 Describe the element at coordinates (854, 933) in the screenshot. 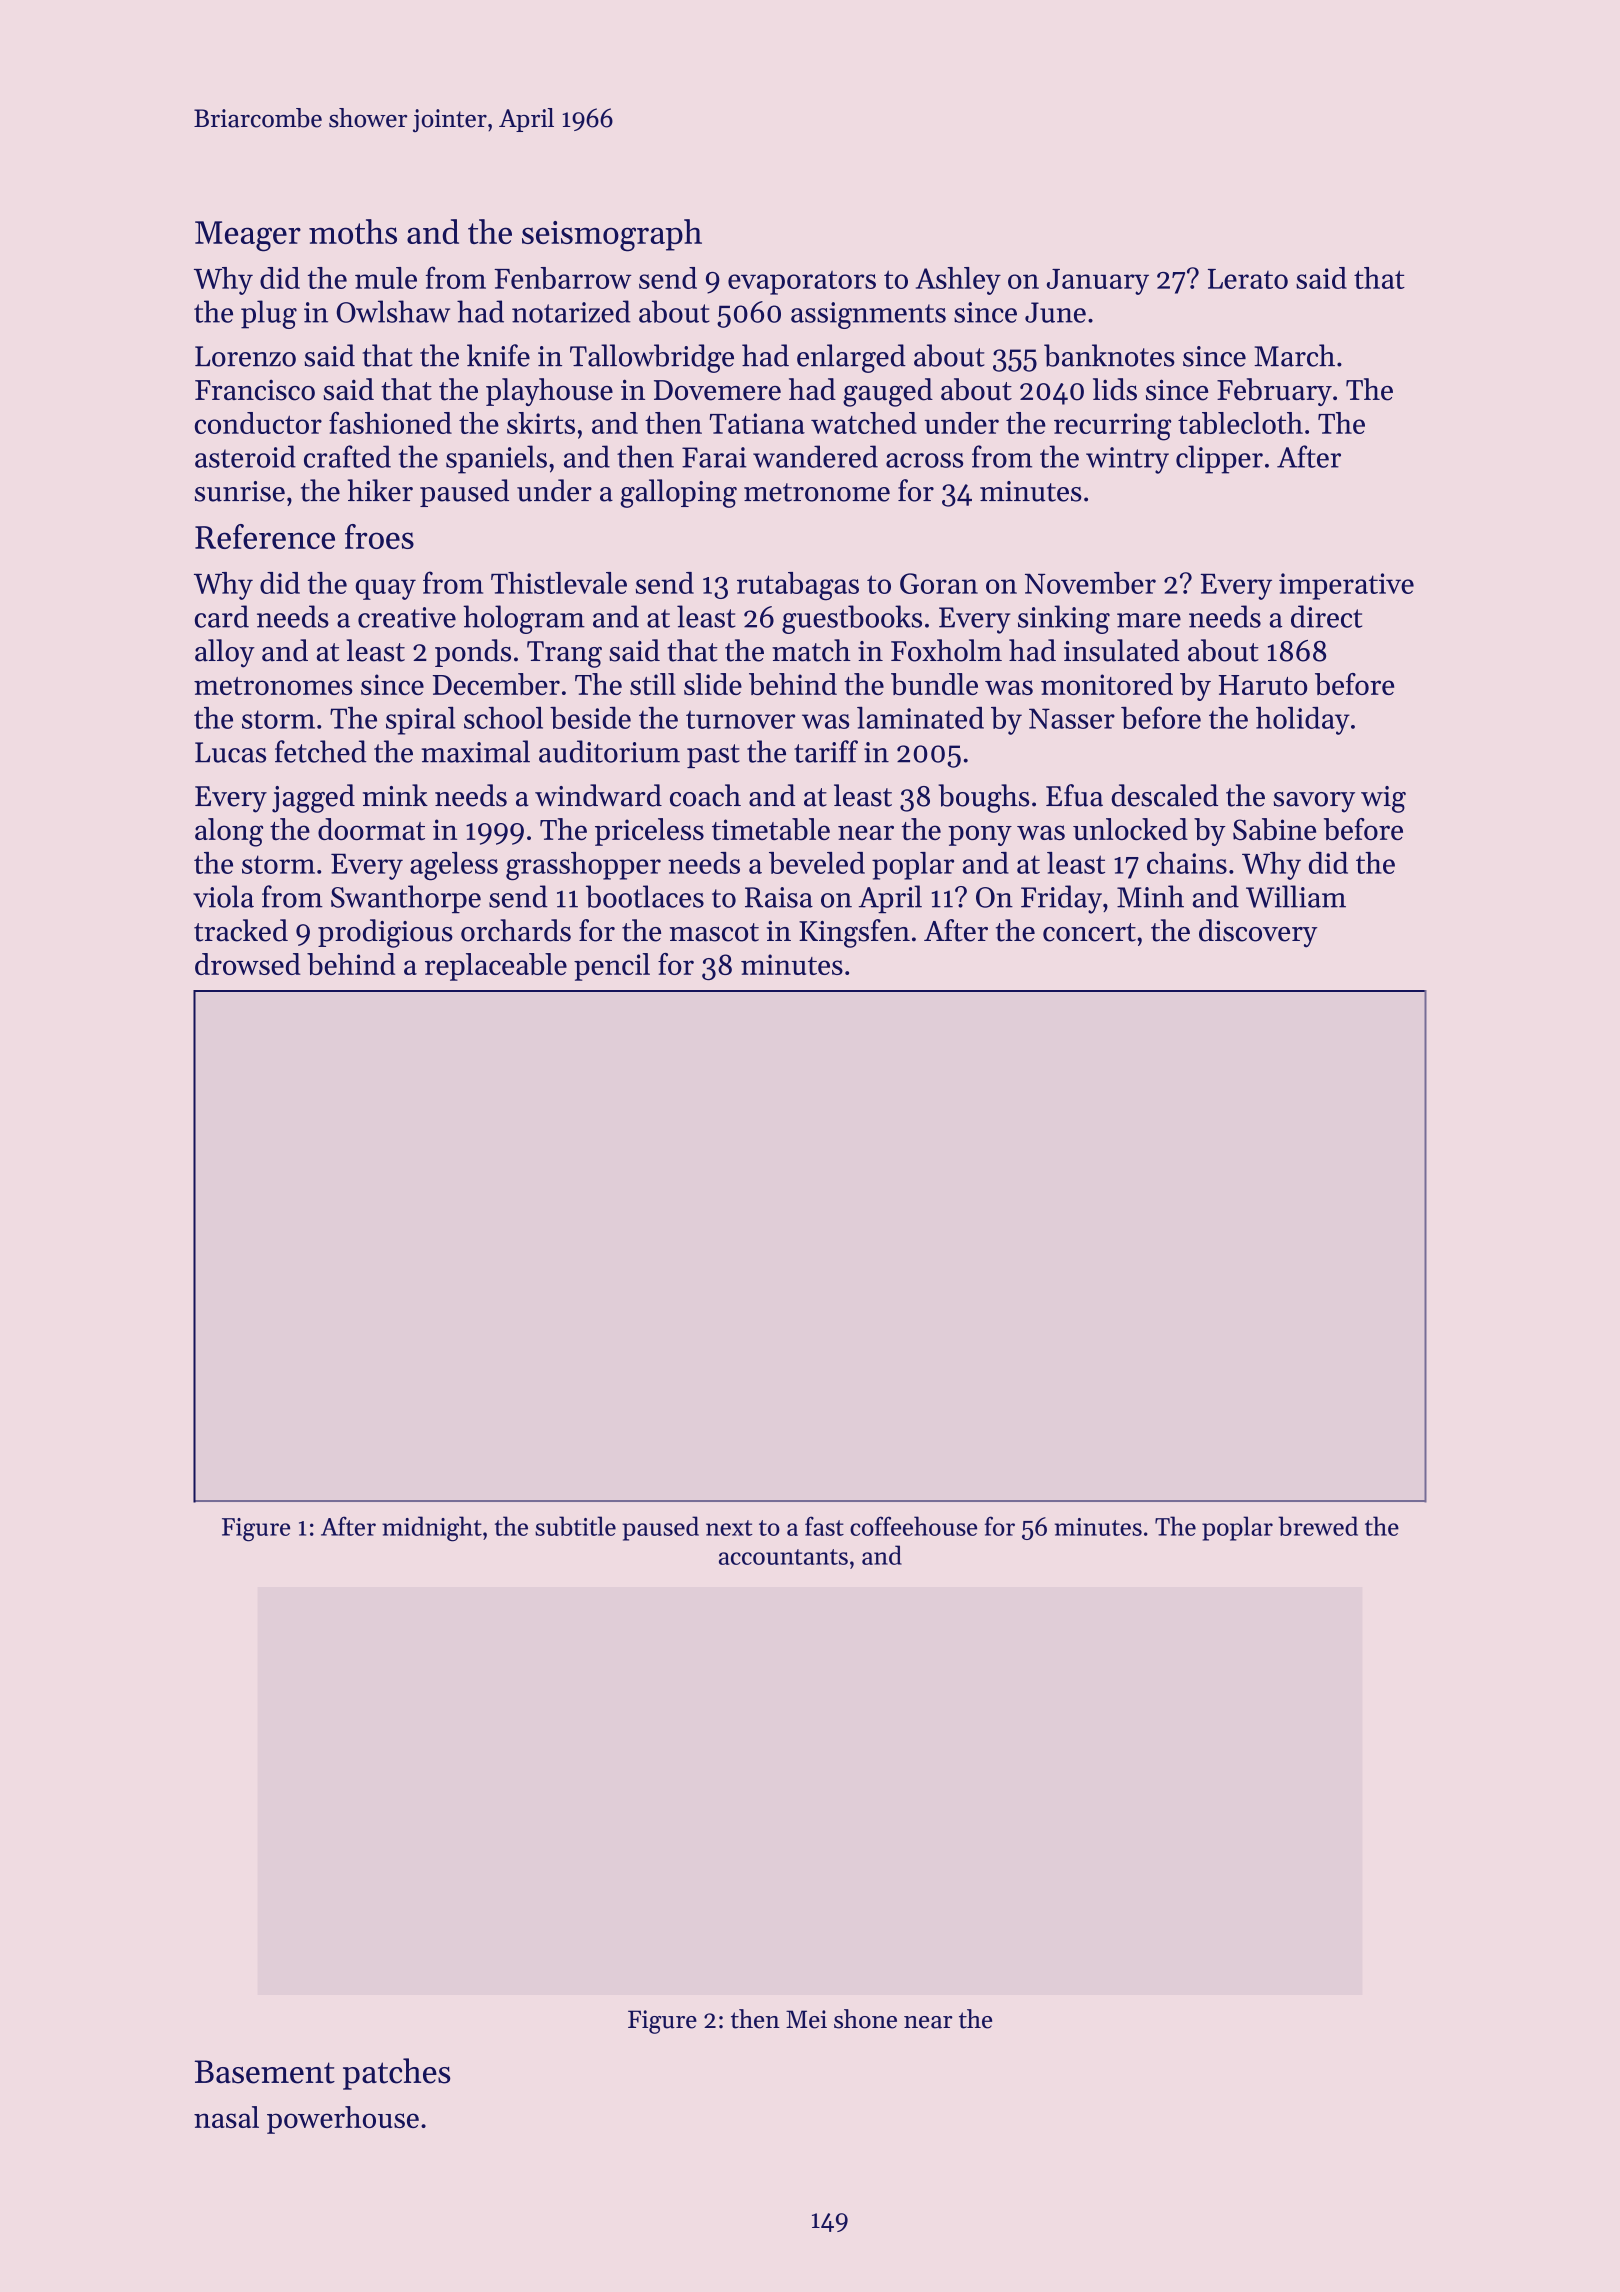

I see `Kingsfen` at that location.
